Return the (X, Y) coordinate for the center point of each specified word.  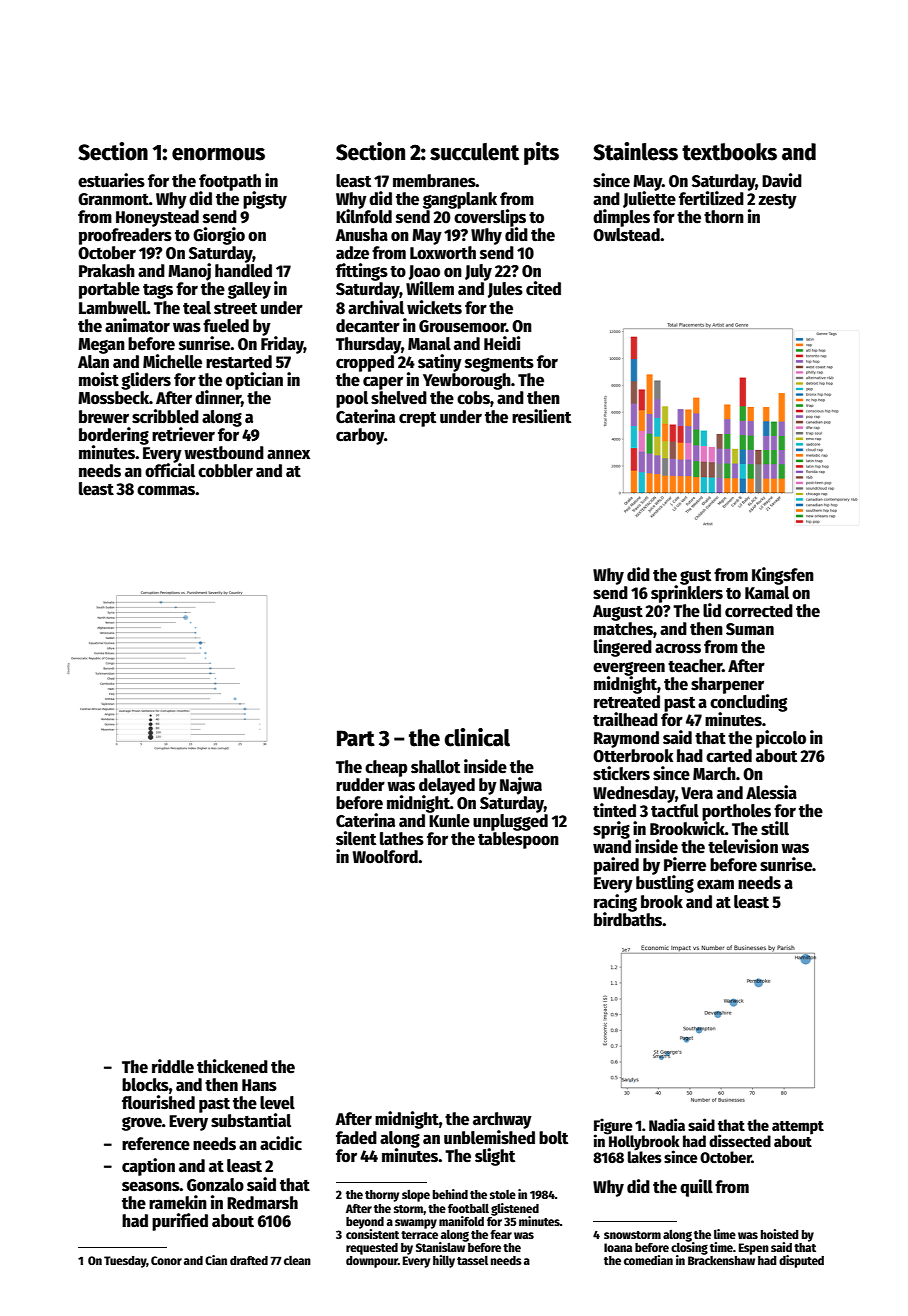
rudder (360, 785)
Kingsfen (783, 576)
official (170, 470)
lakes (645, 1157)
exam (715, 884)
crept (417, 419)
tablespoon (518, 840)
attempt (798, 1128)
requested (372, 1249)
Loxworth (443, 253)
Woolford (385, 857)
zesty (777, 201)
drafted (249, 1260)
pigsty (265, 200)
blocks (145, 1085)
